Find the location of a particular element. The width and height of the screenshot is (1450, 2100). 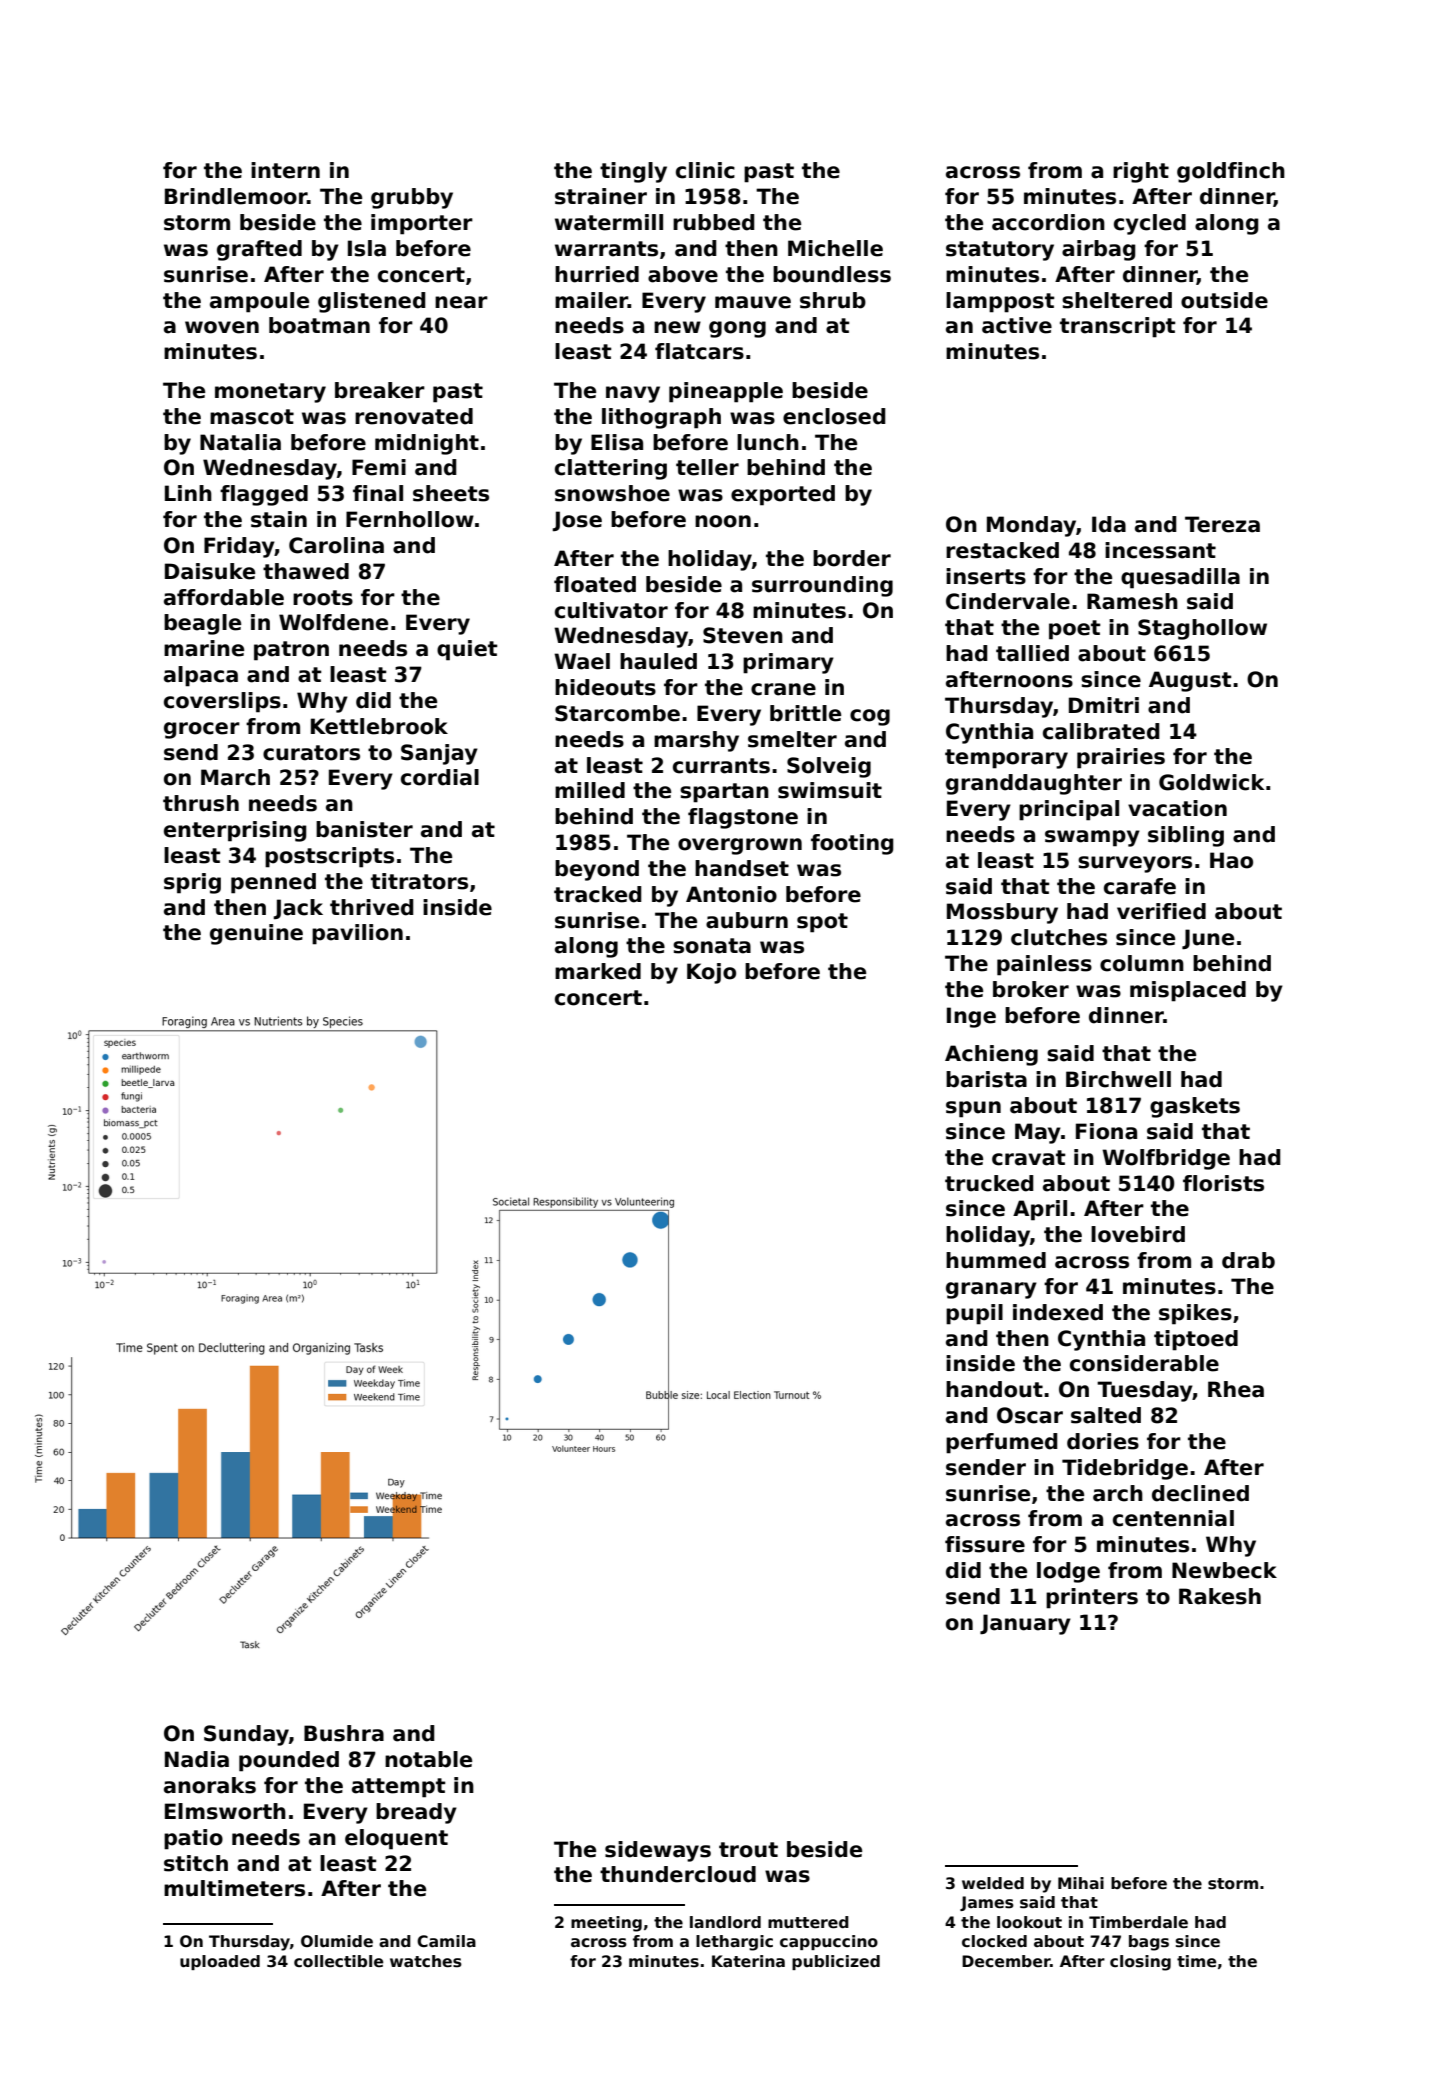

fissure is located at coordinates (985, 1544).
